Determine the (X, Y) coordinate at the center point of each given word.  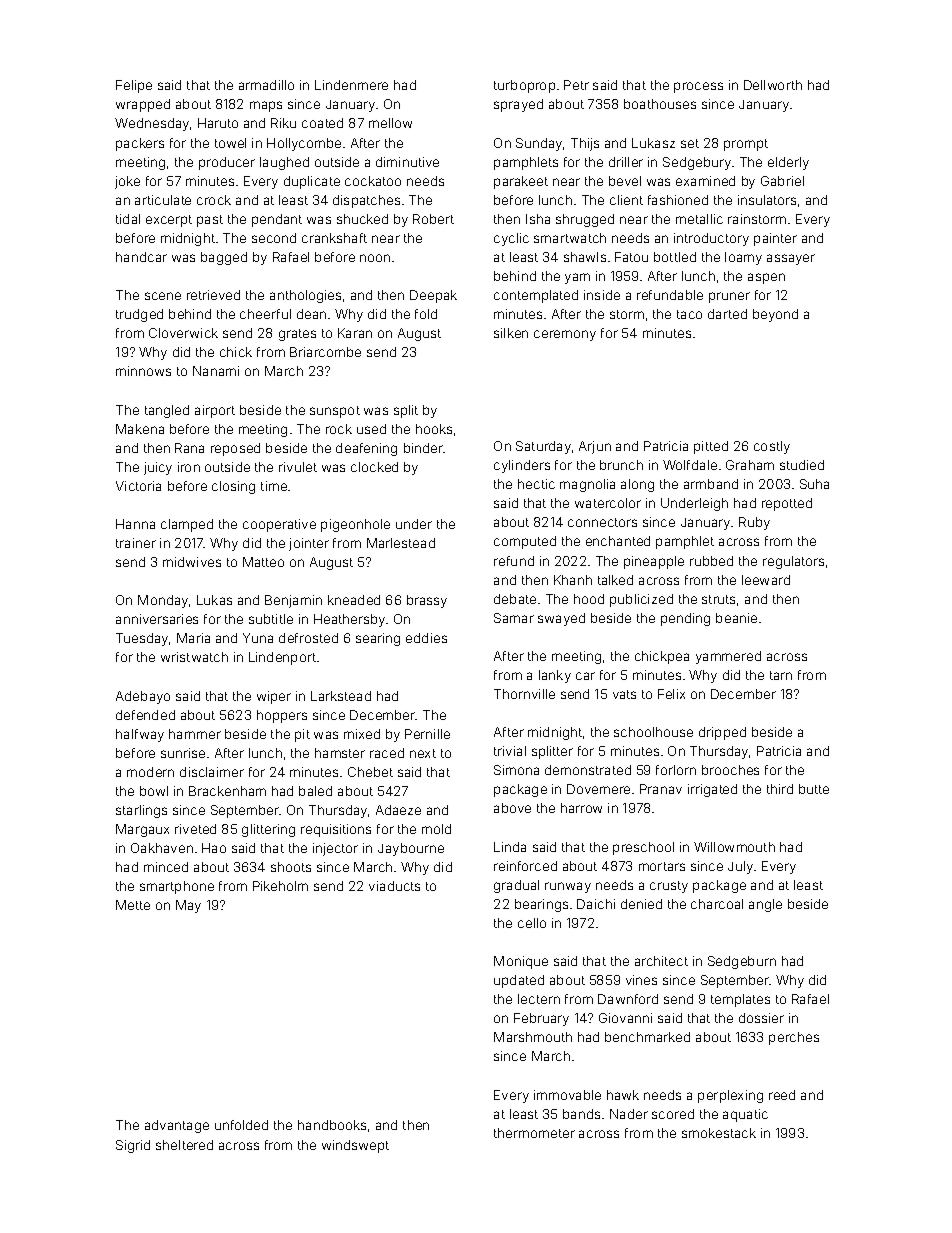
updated (519, 981)
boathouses (660, 104)
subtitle (271, 619)
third (780, 789)
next (423, 753)
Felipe (134, 86)
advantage (177, 1126)
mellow (390, 123)
